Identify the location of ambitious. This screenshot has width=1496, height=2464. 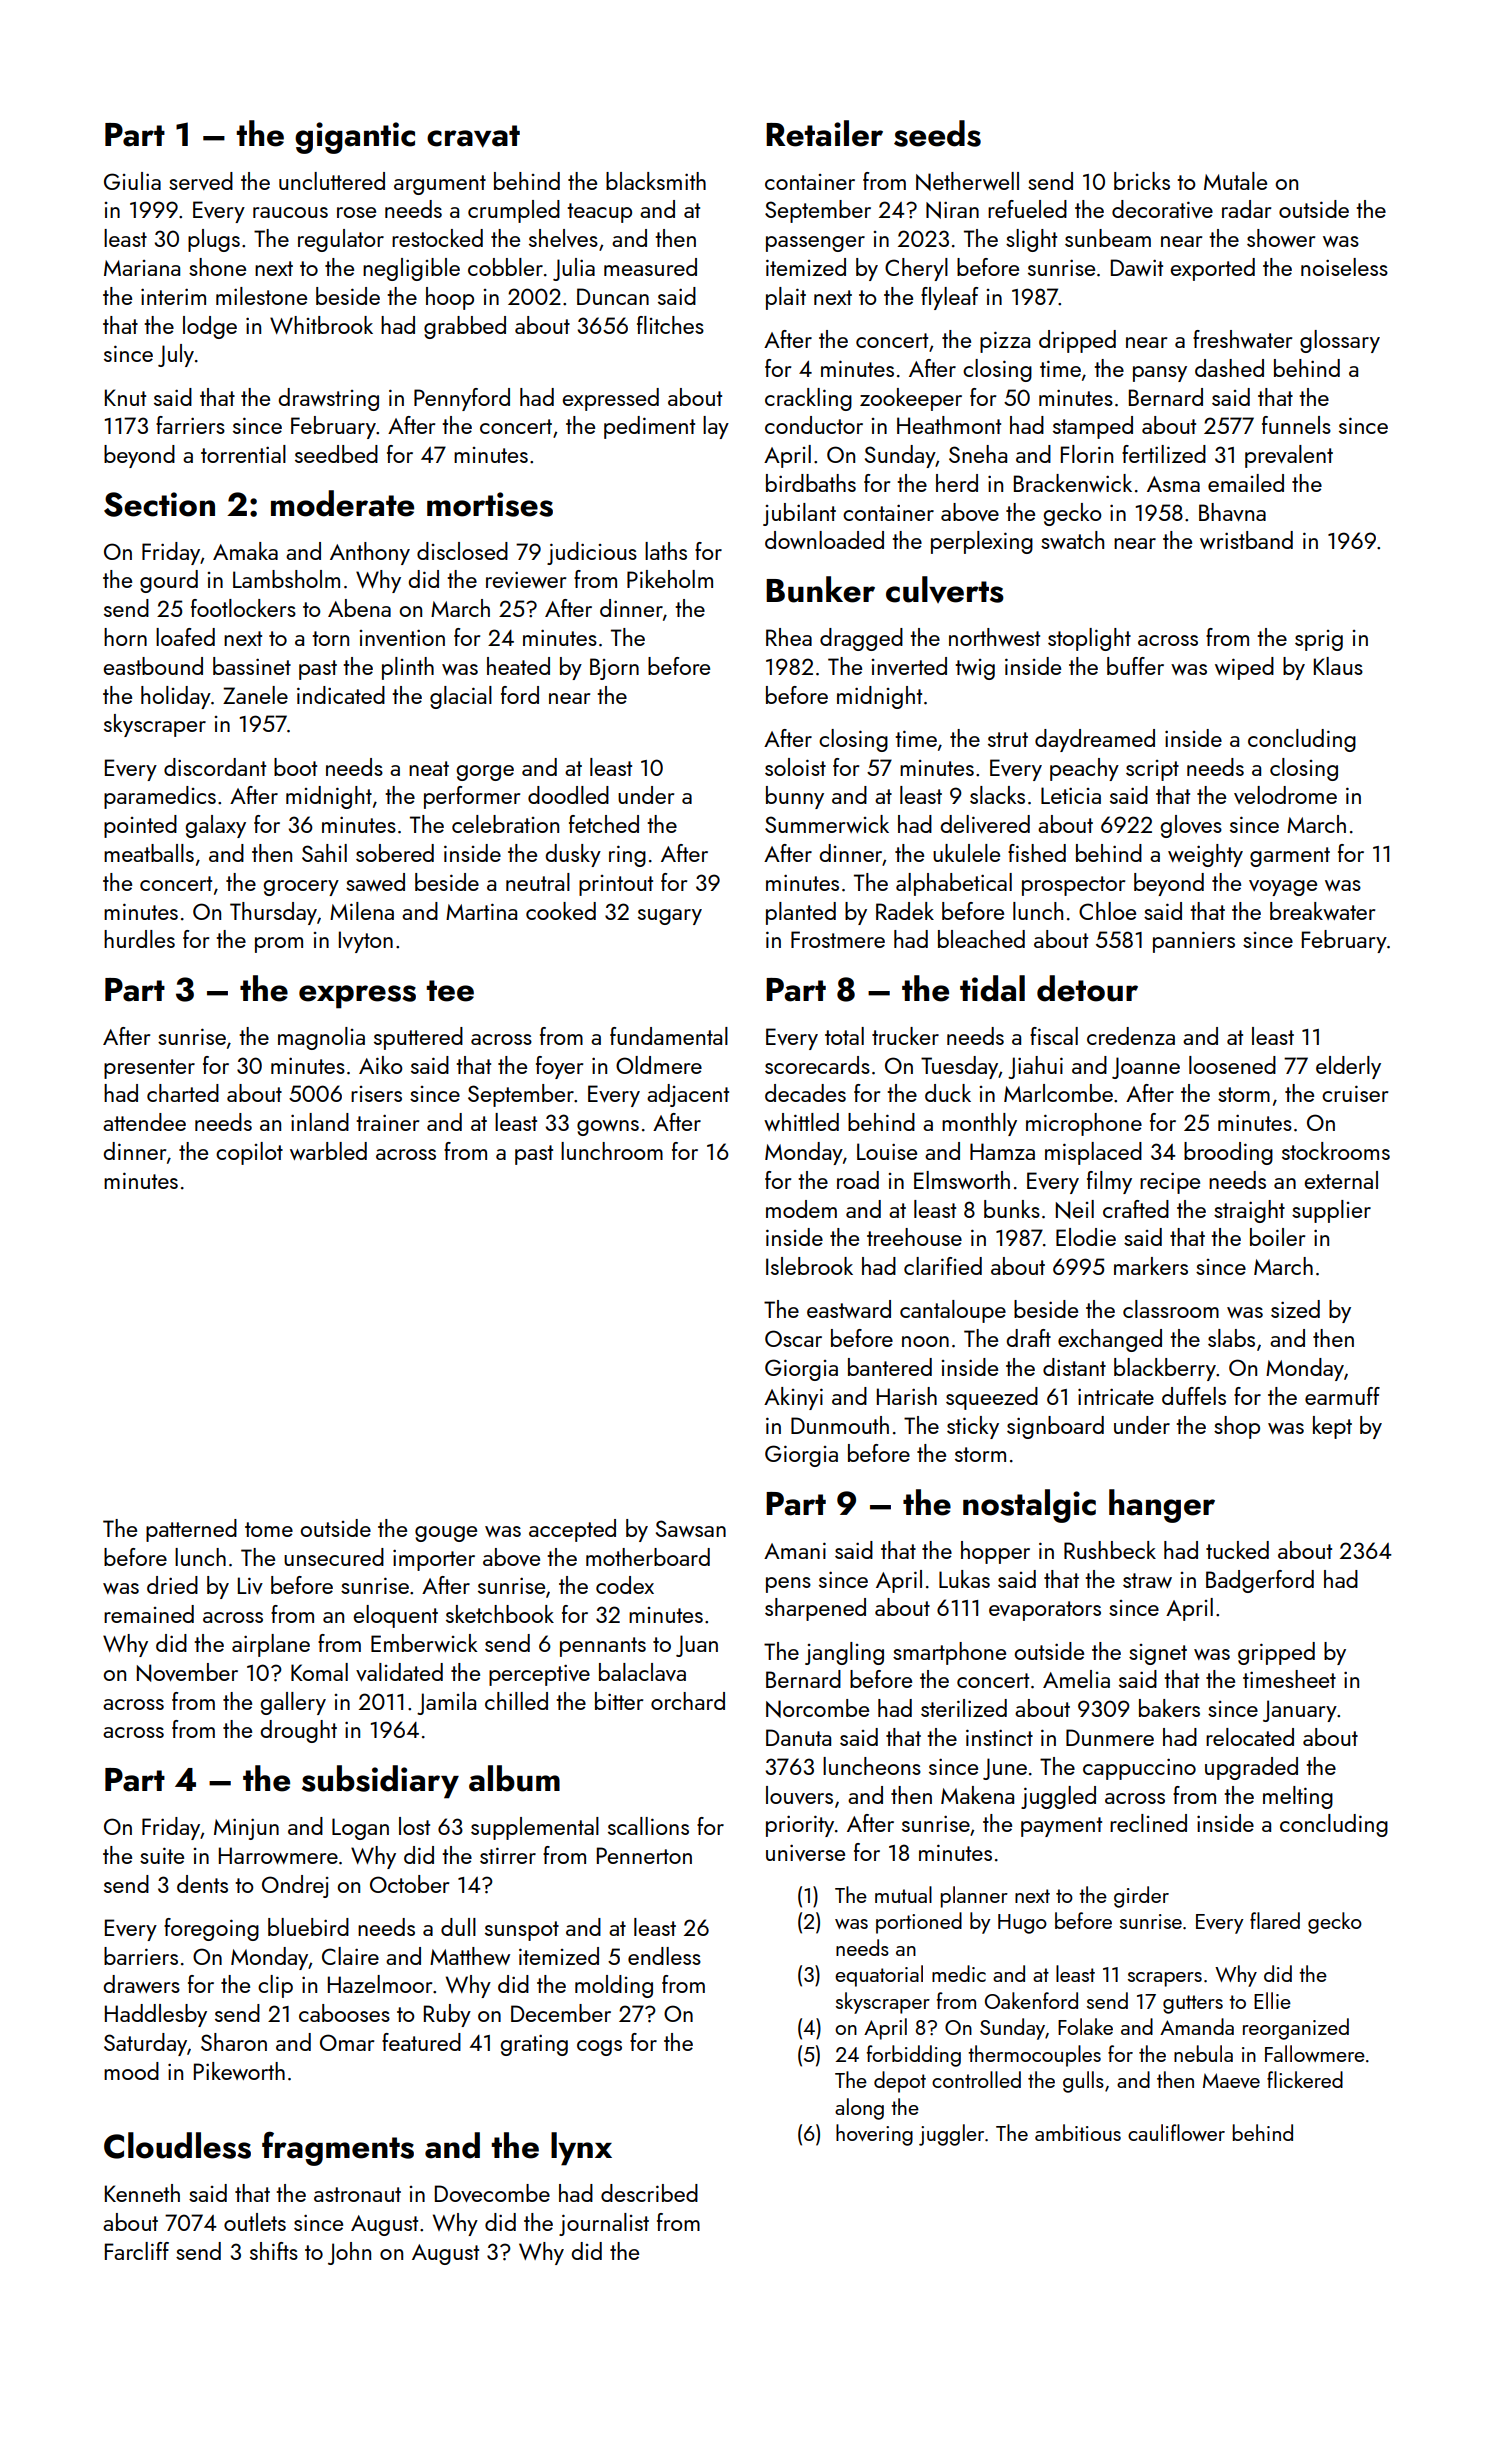
(1078, 2132).
